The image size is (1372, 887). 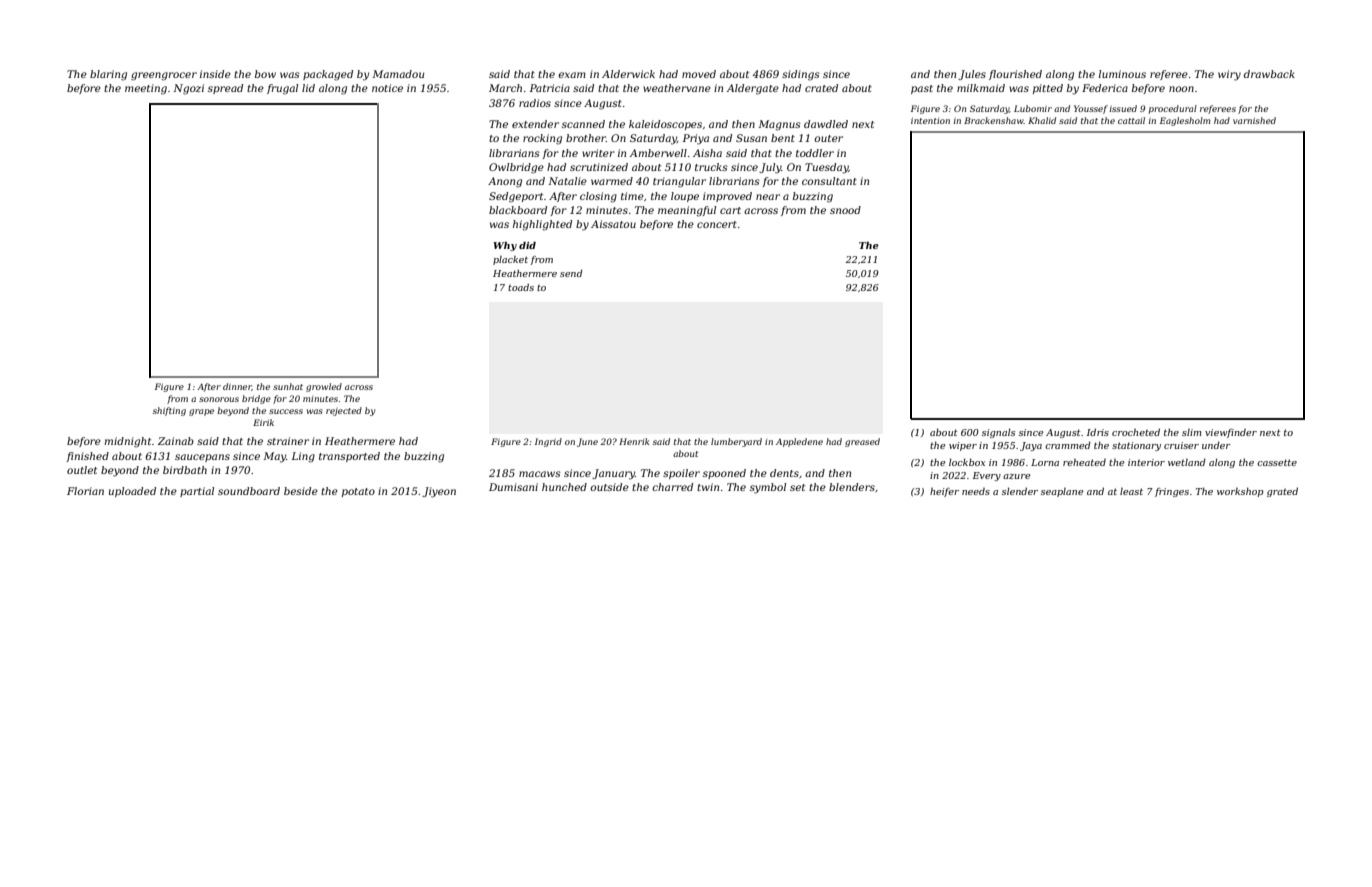 I want to click on noon, so click(x=1181, y=89).
